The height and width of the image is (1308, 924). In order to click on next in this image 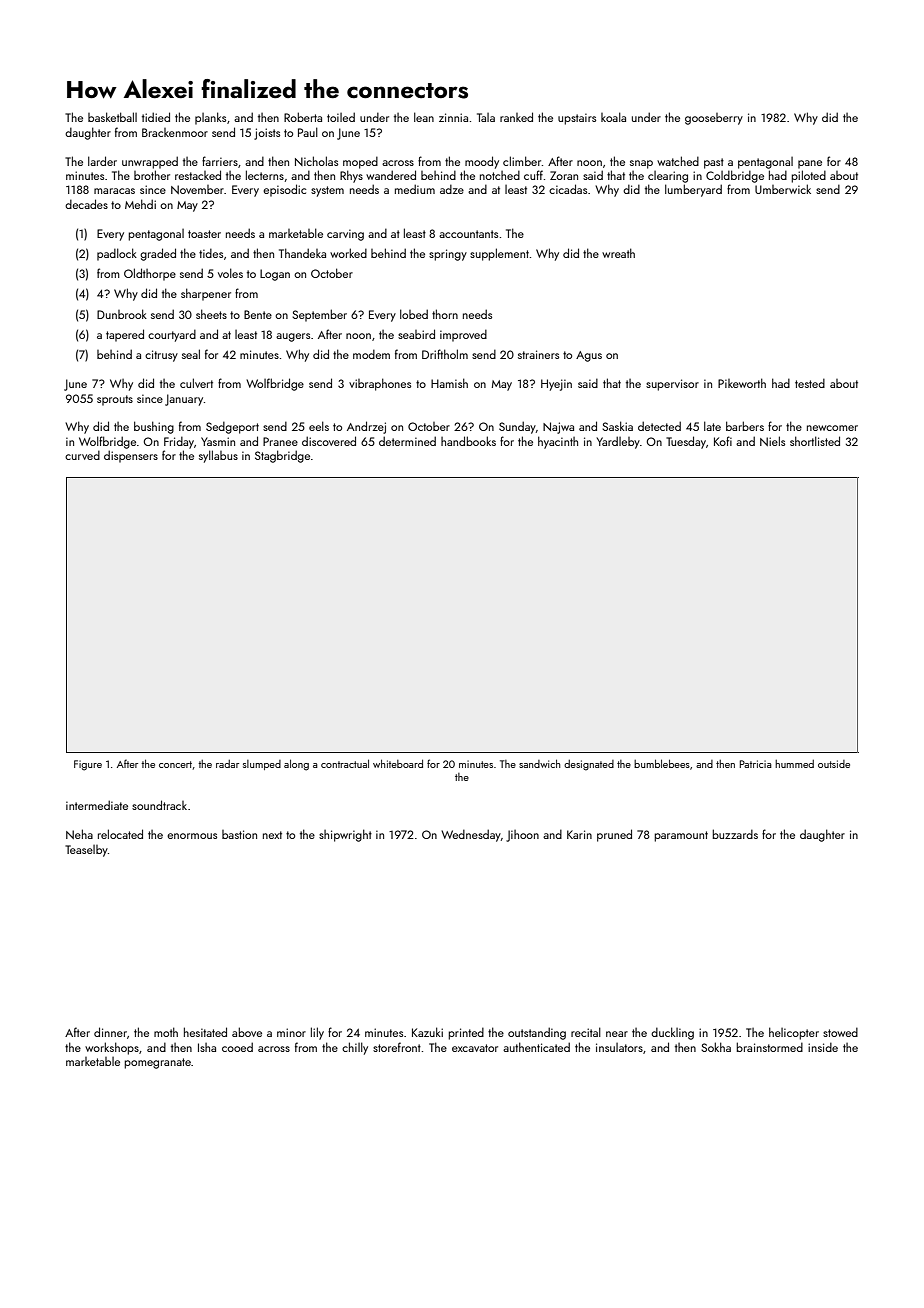, I will do `click(272, 835)`.
